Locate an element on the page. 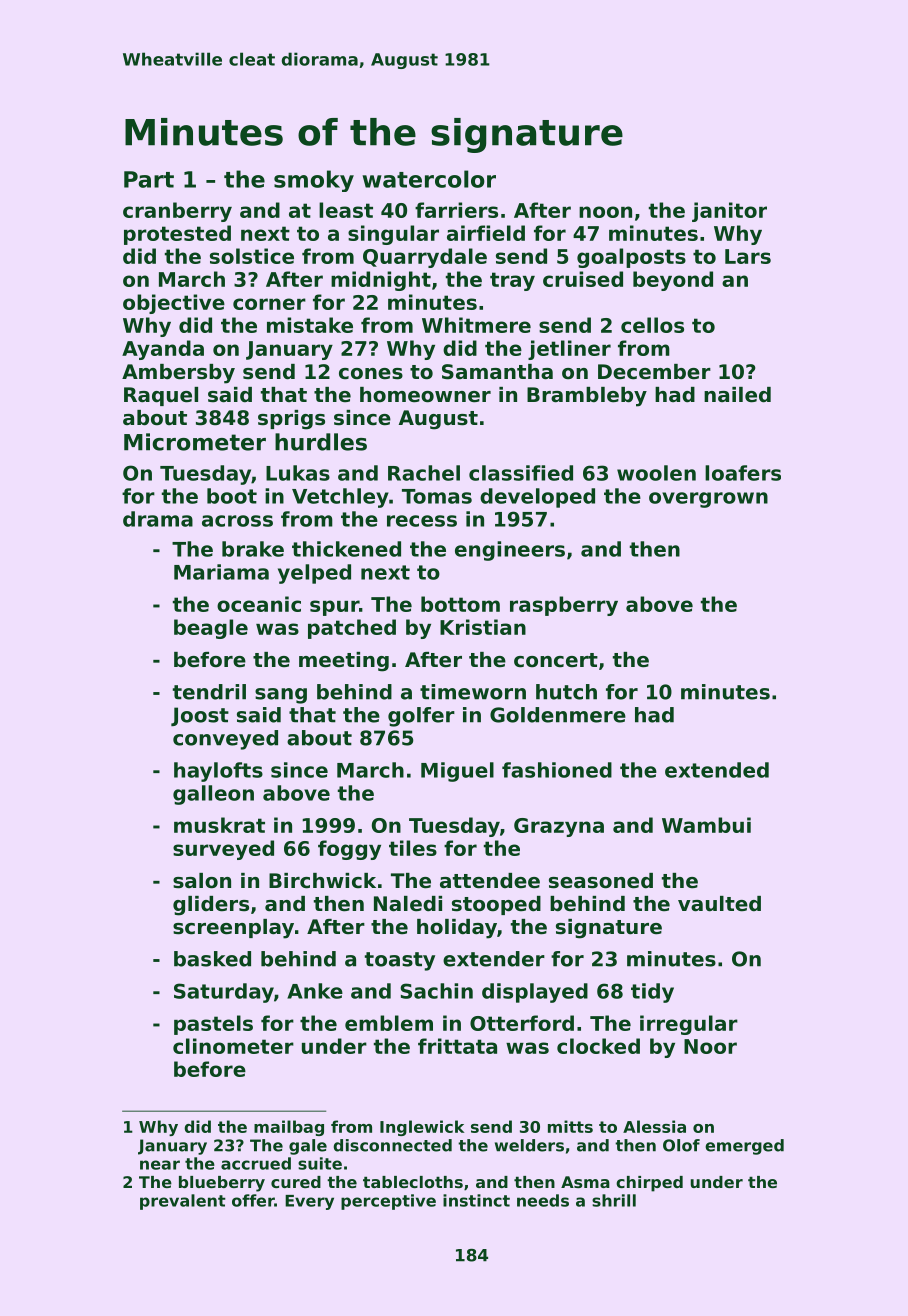 The height and width of the document is (1316, 908). cellos is located at coordinates (652, 325).
